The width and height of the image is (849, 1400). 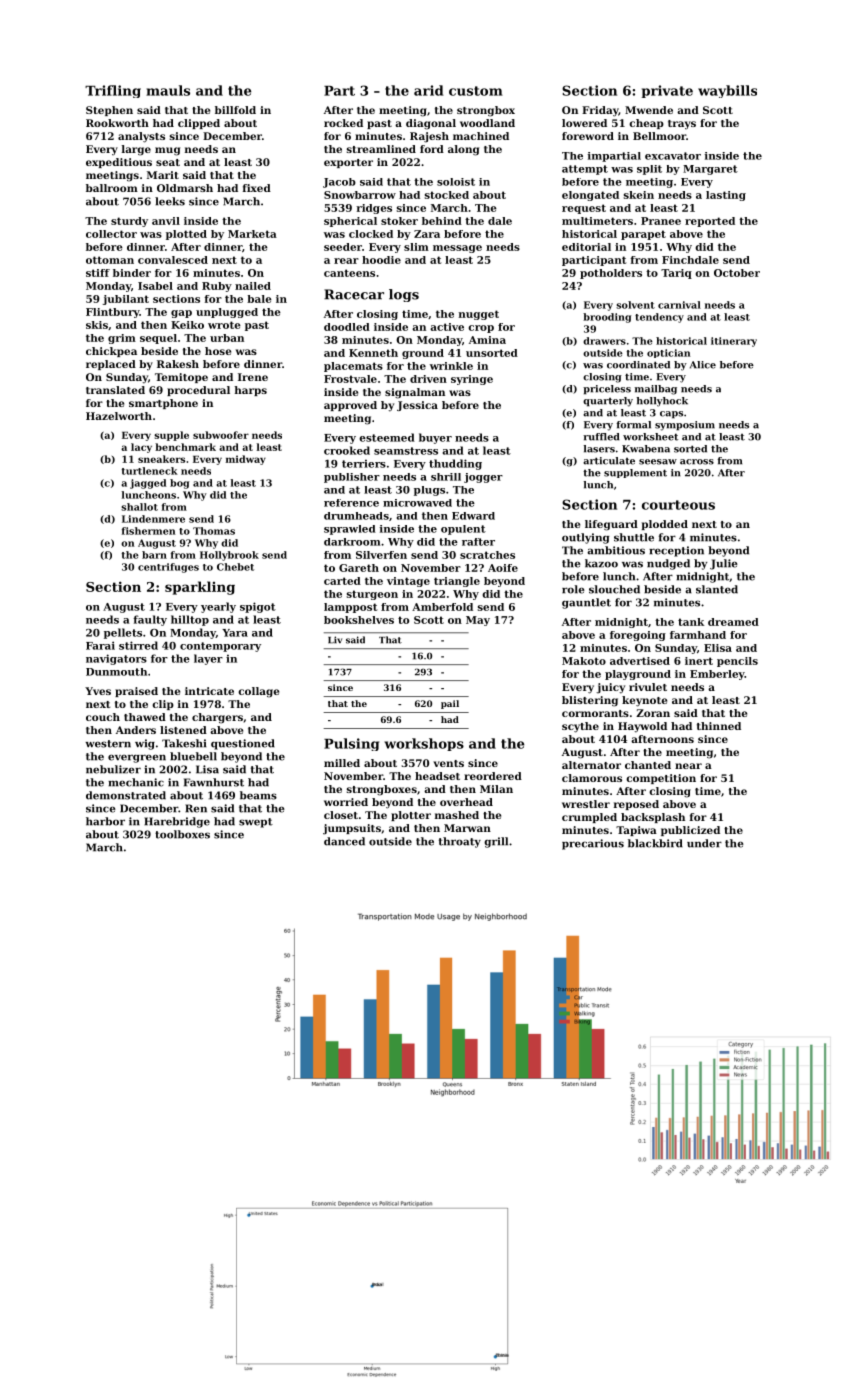 What do you see at coordinates (344, 841) in the image?
I see `danced` at bounding box center [344, 841].
